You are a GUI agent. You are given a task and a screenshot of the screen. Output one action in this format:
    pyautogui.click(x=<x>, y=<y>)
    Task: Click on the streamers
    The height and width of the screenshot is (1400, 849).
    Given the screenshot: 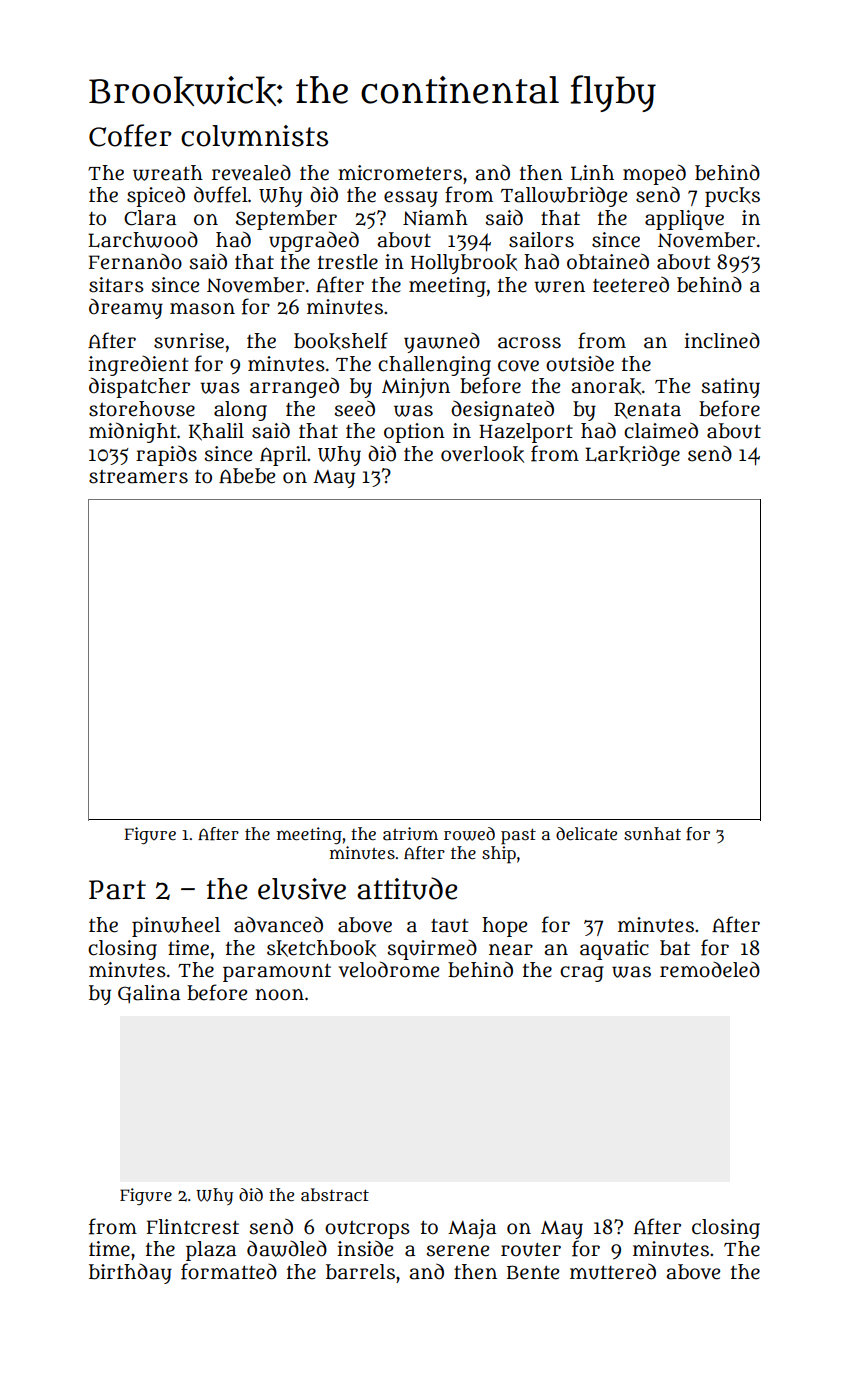 What is the action you would take?
    pyautogui.click(x=138, y=477)
